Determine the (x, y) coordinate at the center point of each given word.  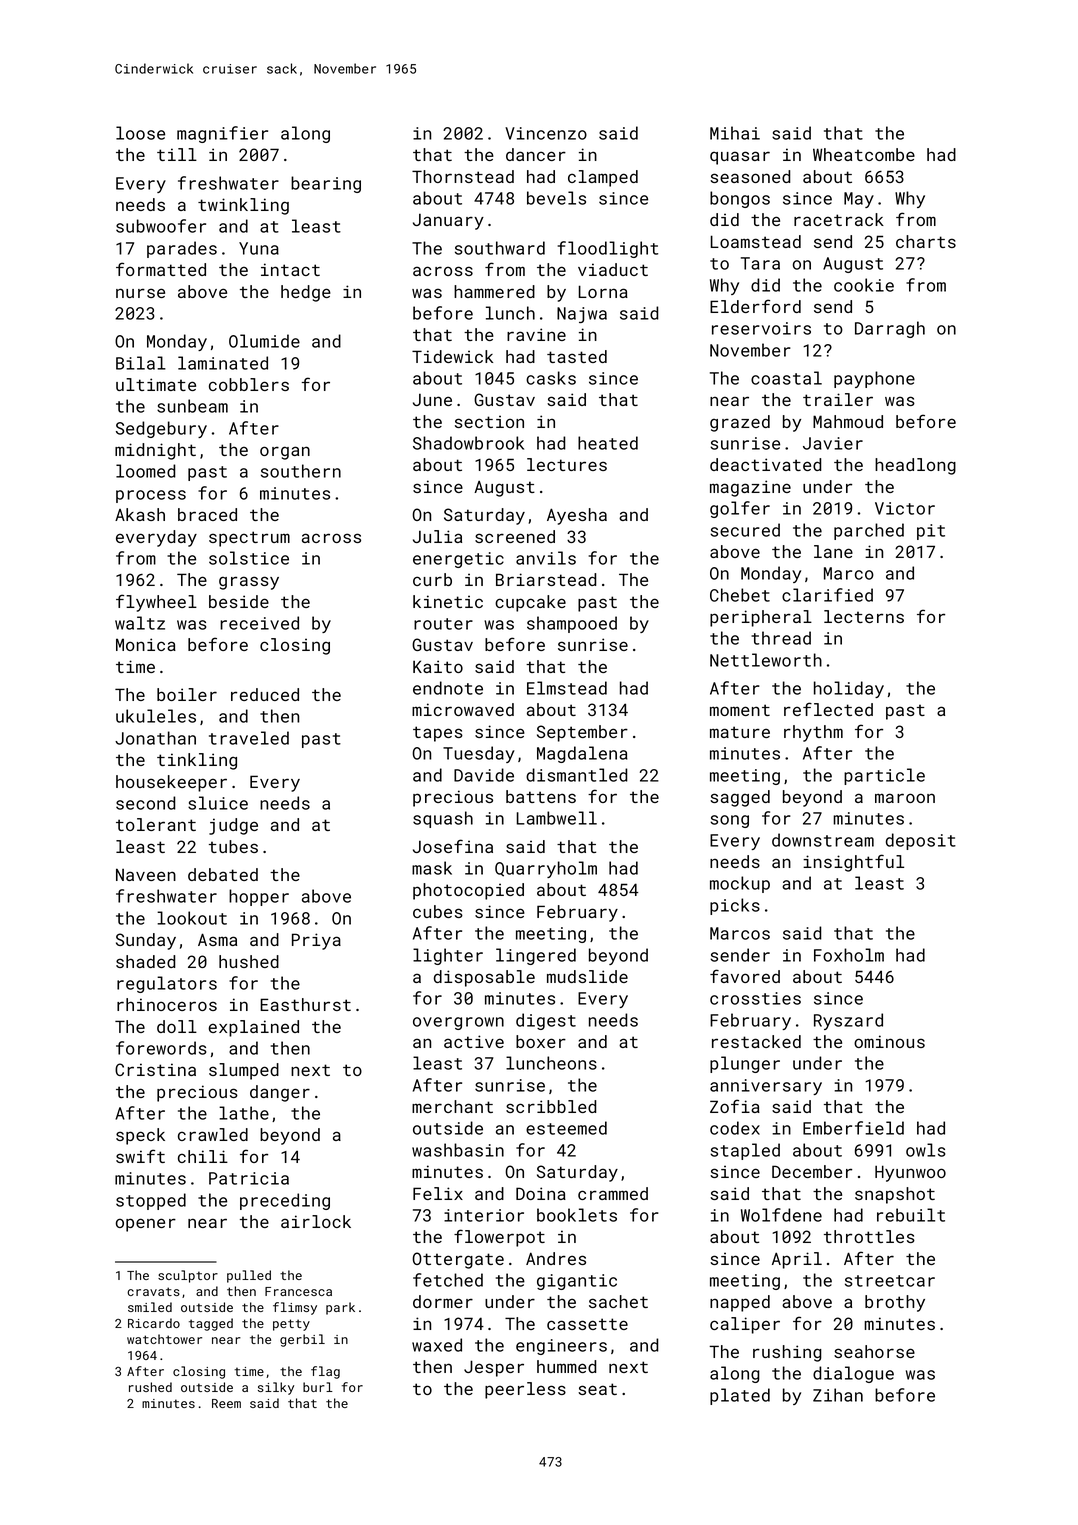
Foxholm (849, 955)
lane (833, 551)
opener (146, 1225)
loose (140, 133)
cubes (438, 911)
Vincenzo (546, 133)
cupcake (530, 603)
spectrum (249, 539)
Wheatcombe (864, 154)
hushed (249, 961)
